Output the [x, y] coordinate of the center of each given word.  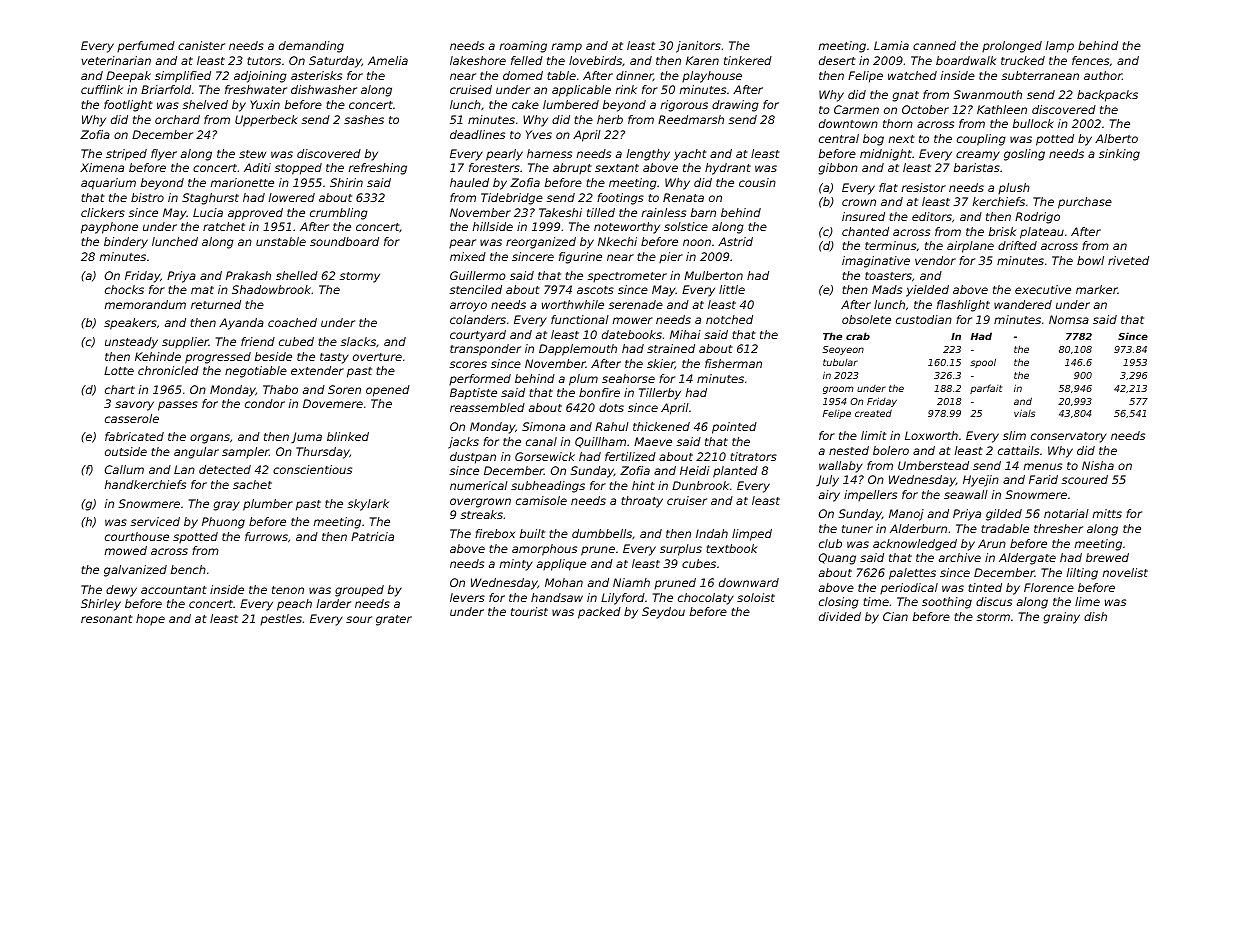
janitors [698, 47]
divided [840, 616]
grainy [1062, 618]
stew [252, 154]
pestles [281, 619]
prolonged [1012, 47]
